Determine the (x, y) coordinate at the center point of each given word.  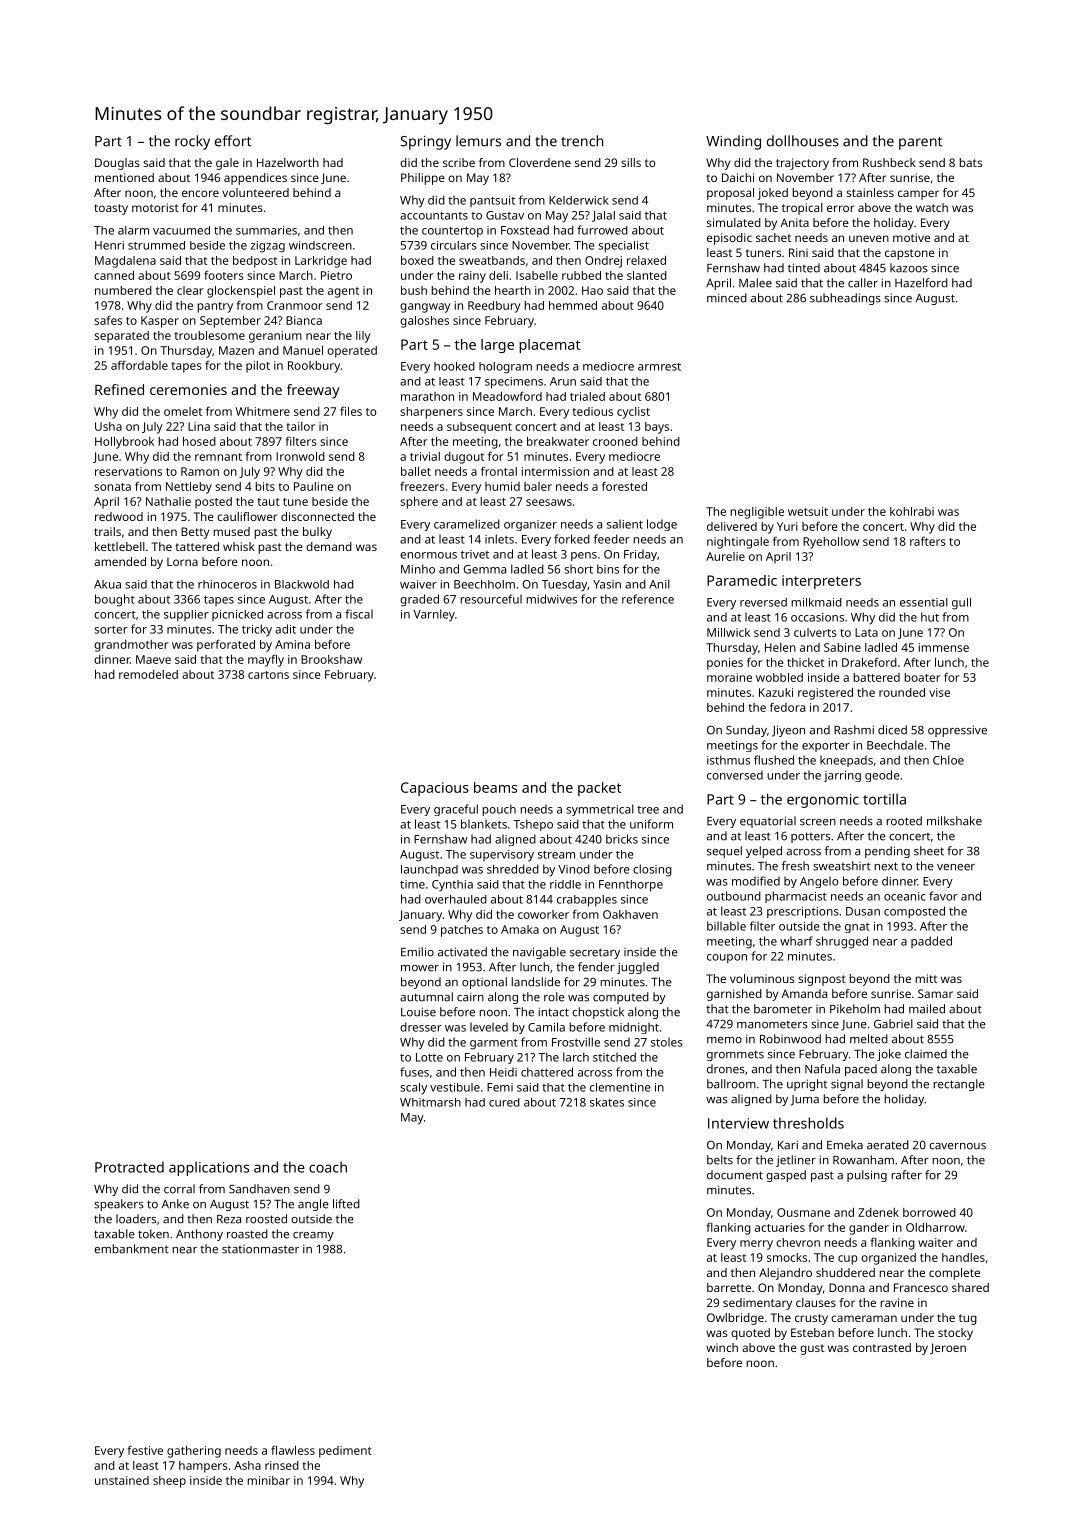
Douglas (117, 164)
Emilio (417, 952)
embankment (131, 1249)
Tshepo (533, 825)
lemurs (478, 141)
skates (607, 1102)
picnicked (237, 615)
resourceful (491, 599)
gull (961, 604)
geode (882, 776)
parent (921, 143)
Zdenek (878, 1212)
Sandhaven (259, 1189)
